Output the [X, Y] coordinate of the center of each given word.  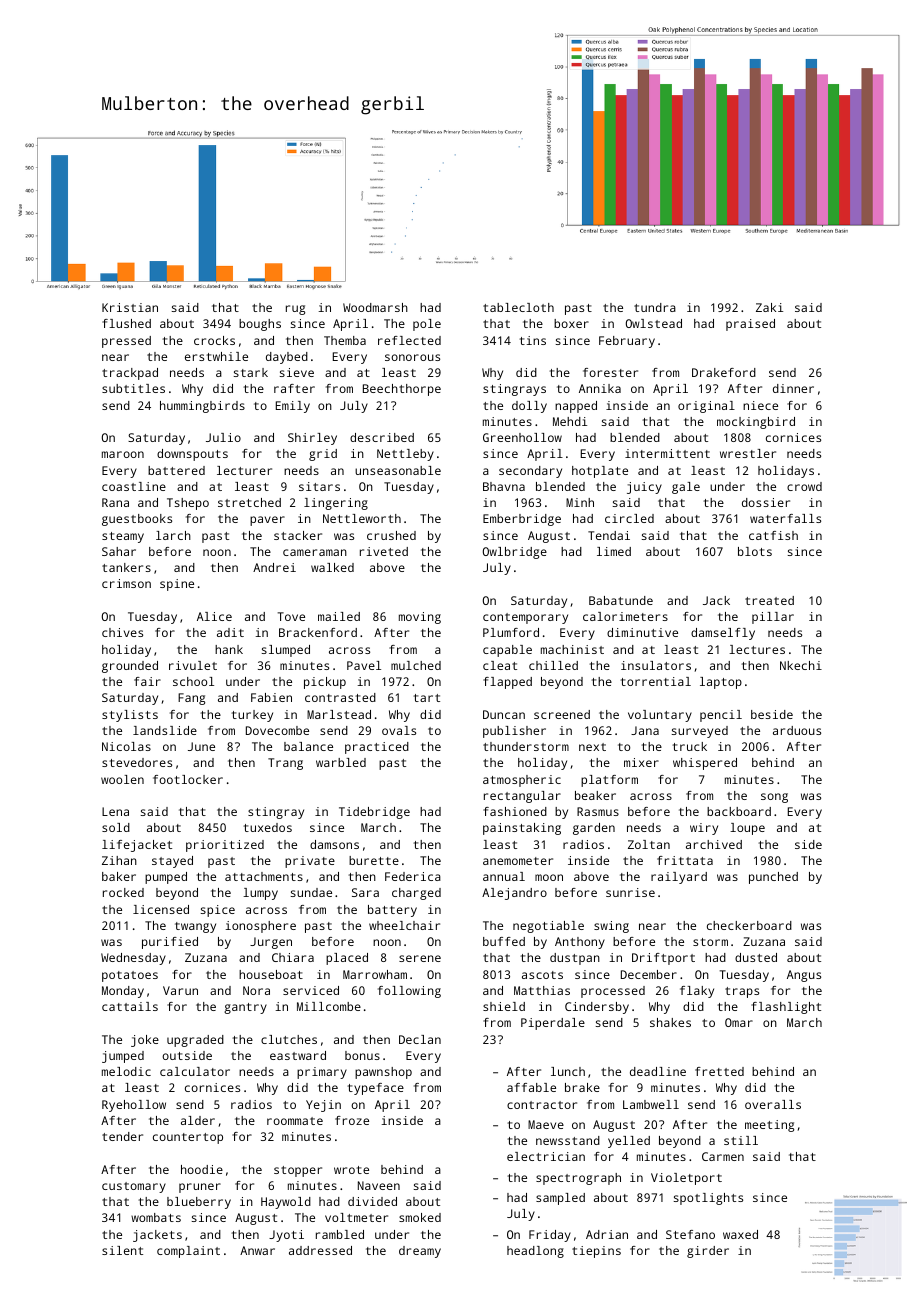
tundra [655, 307]
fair [147, 681]
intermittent [667, 453]
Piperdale [553, 1024]
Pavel [364, 665]
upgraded [195, 1041]
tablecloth [518, 307]
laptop [721, 683]
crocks [214, 340]
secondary [530, 472]
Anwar [257, 1250]
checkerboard [749, 925]
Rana [115, 502]
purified [170, 943]
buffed [504, 941]
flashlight [786, 1008]
